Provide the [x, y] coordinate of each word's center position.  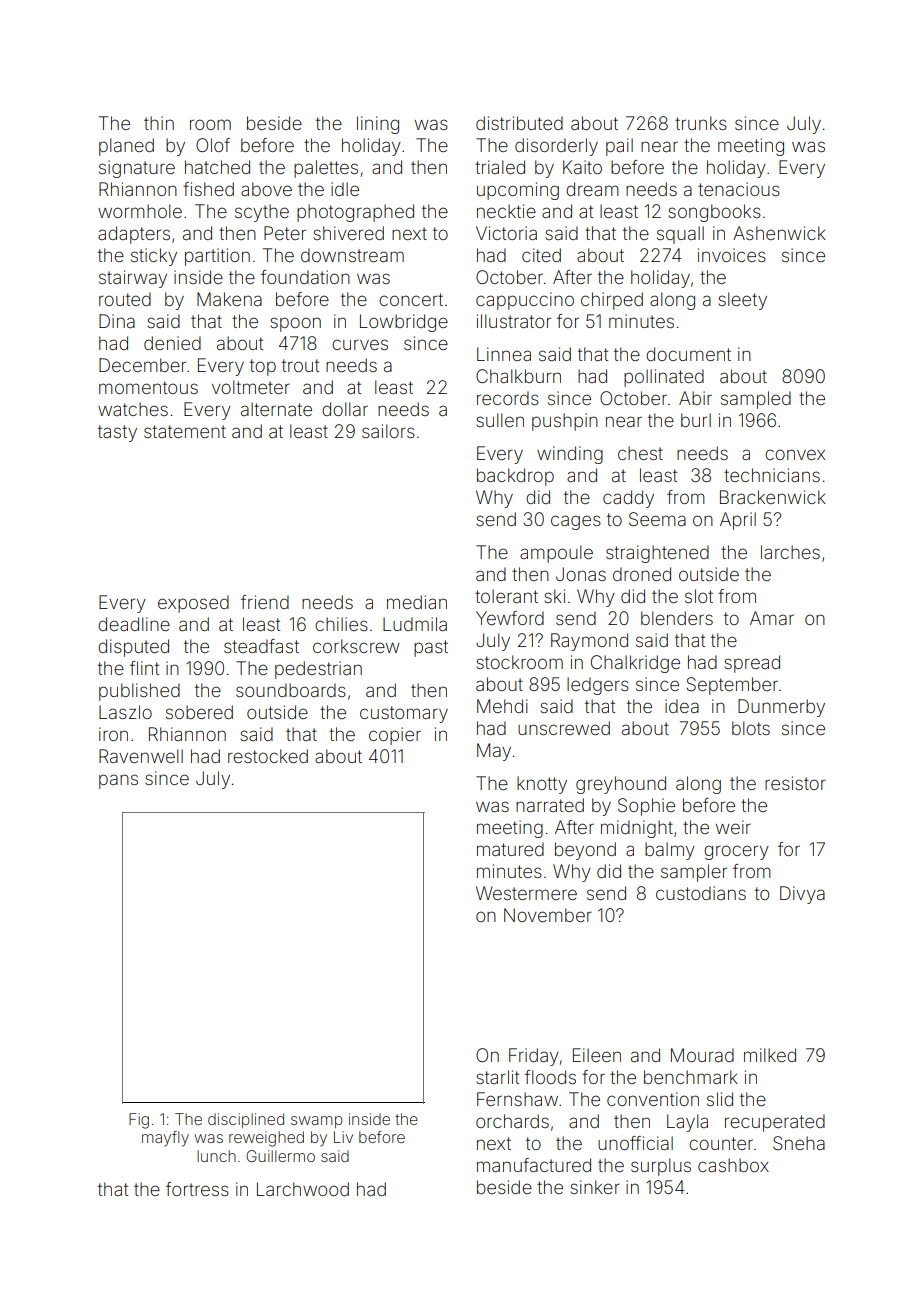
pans [118, 781]
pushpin [565, 422]
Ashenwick [779, 233]
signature [137, 169]
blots [751, 728]
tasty [117, 433]
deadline [134, 624]
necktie [506, 211]
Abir [695, 398]
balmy [670, 851]
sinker [595, 1187]
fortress [197, 1189]
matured [510, 849]
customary [404, 714]
